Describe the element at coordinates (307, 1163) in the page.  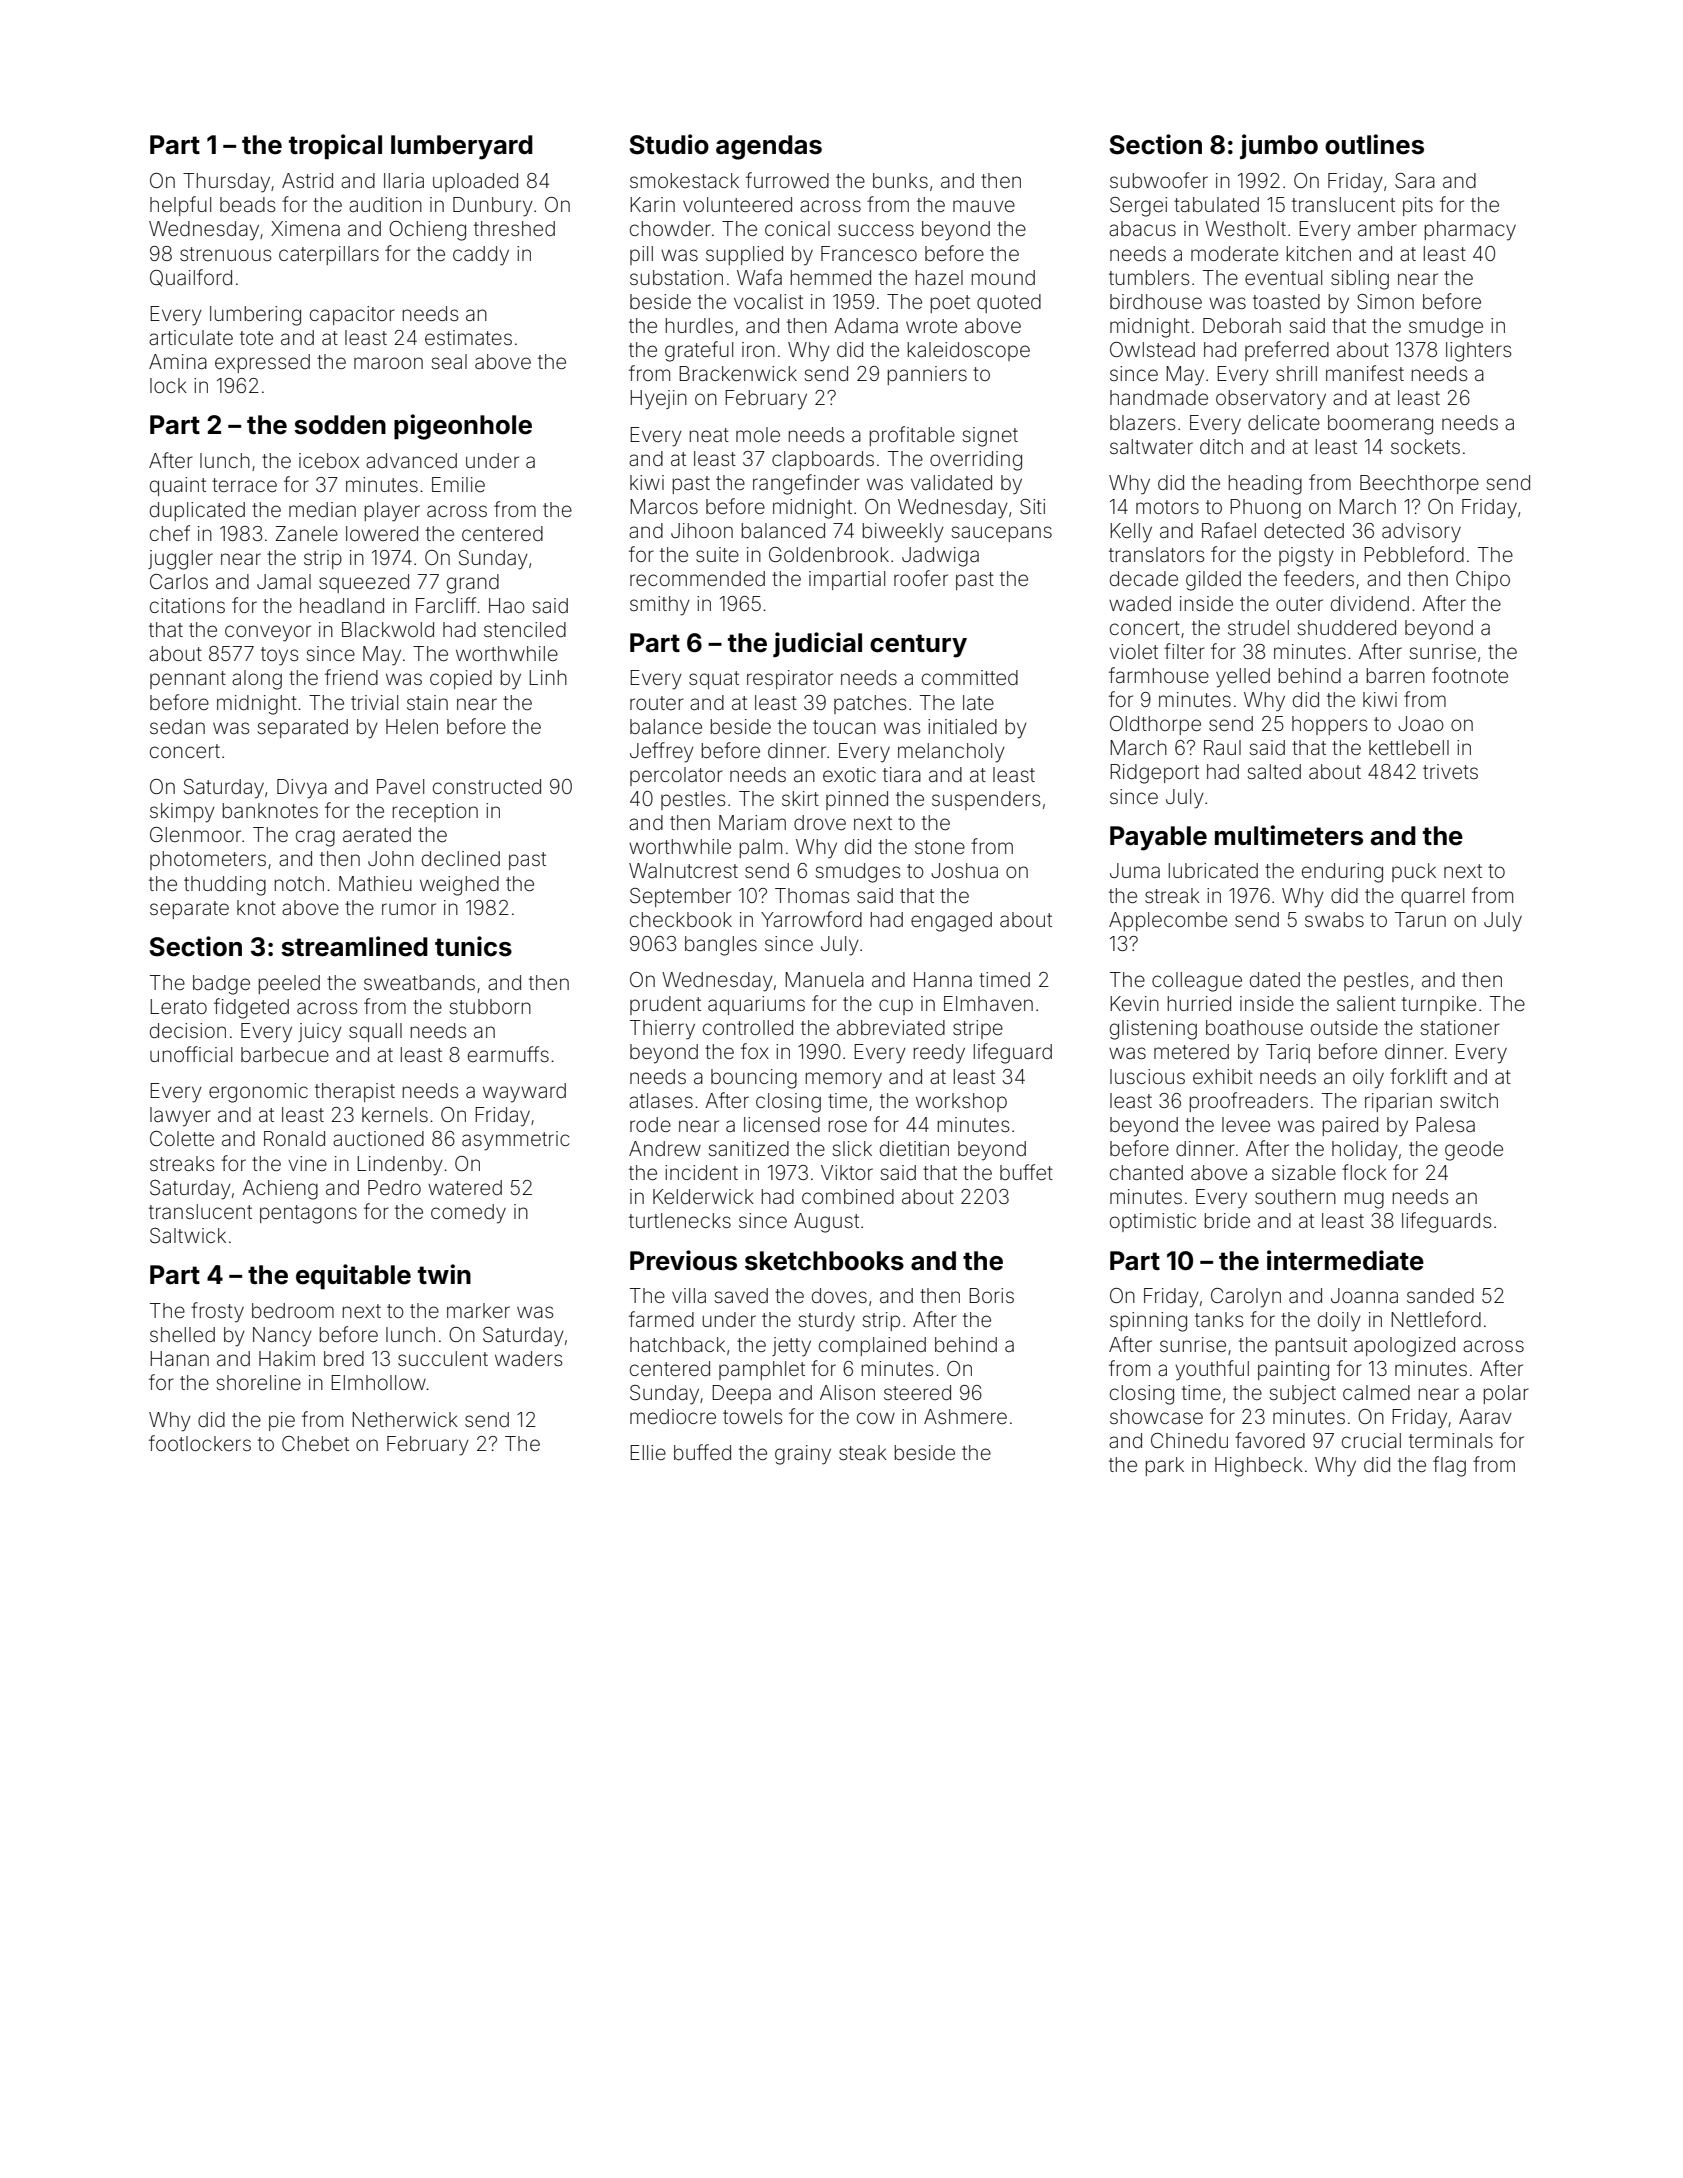
I see `vine` at that location.
